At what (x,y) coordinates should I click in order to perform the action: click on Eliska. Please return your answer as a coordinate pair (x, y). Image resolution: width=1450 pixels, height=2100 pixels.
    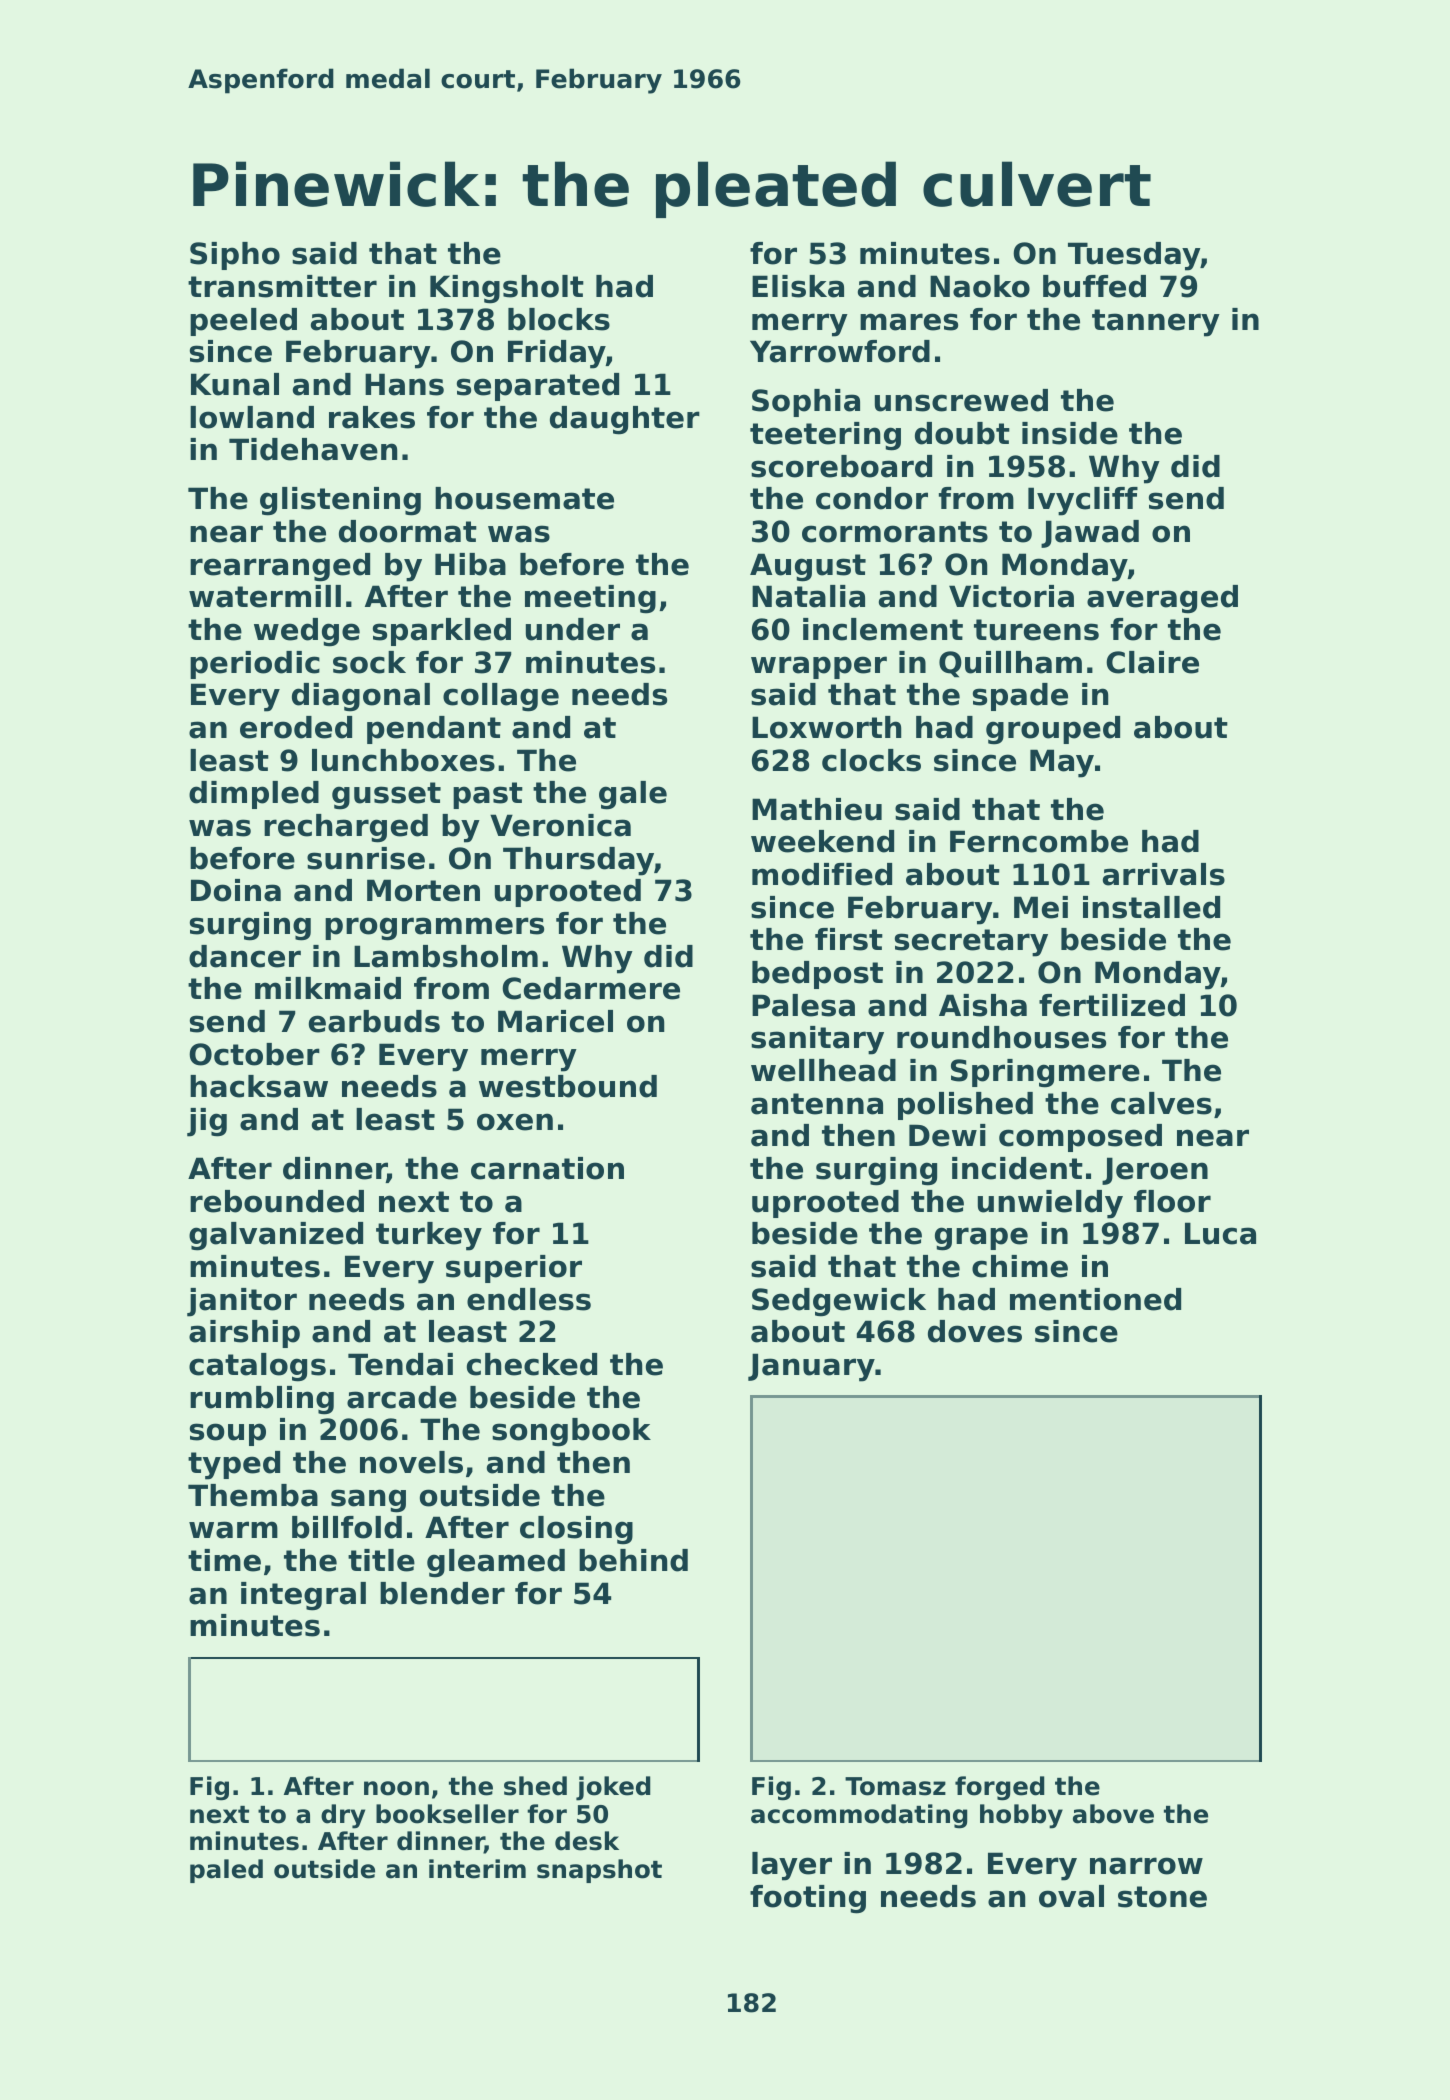
    Looking at the image, I should click on (798, 286).
